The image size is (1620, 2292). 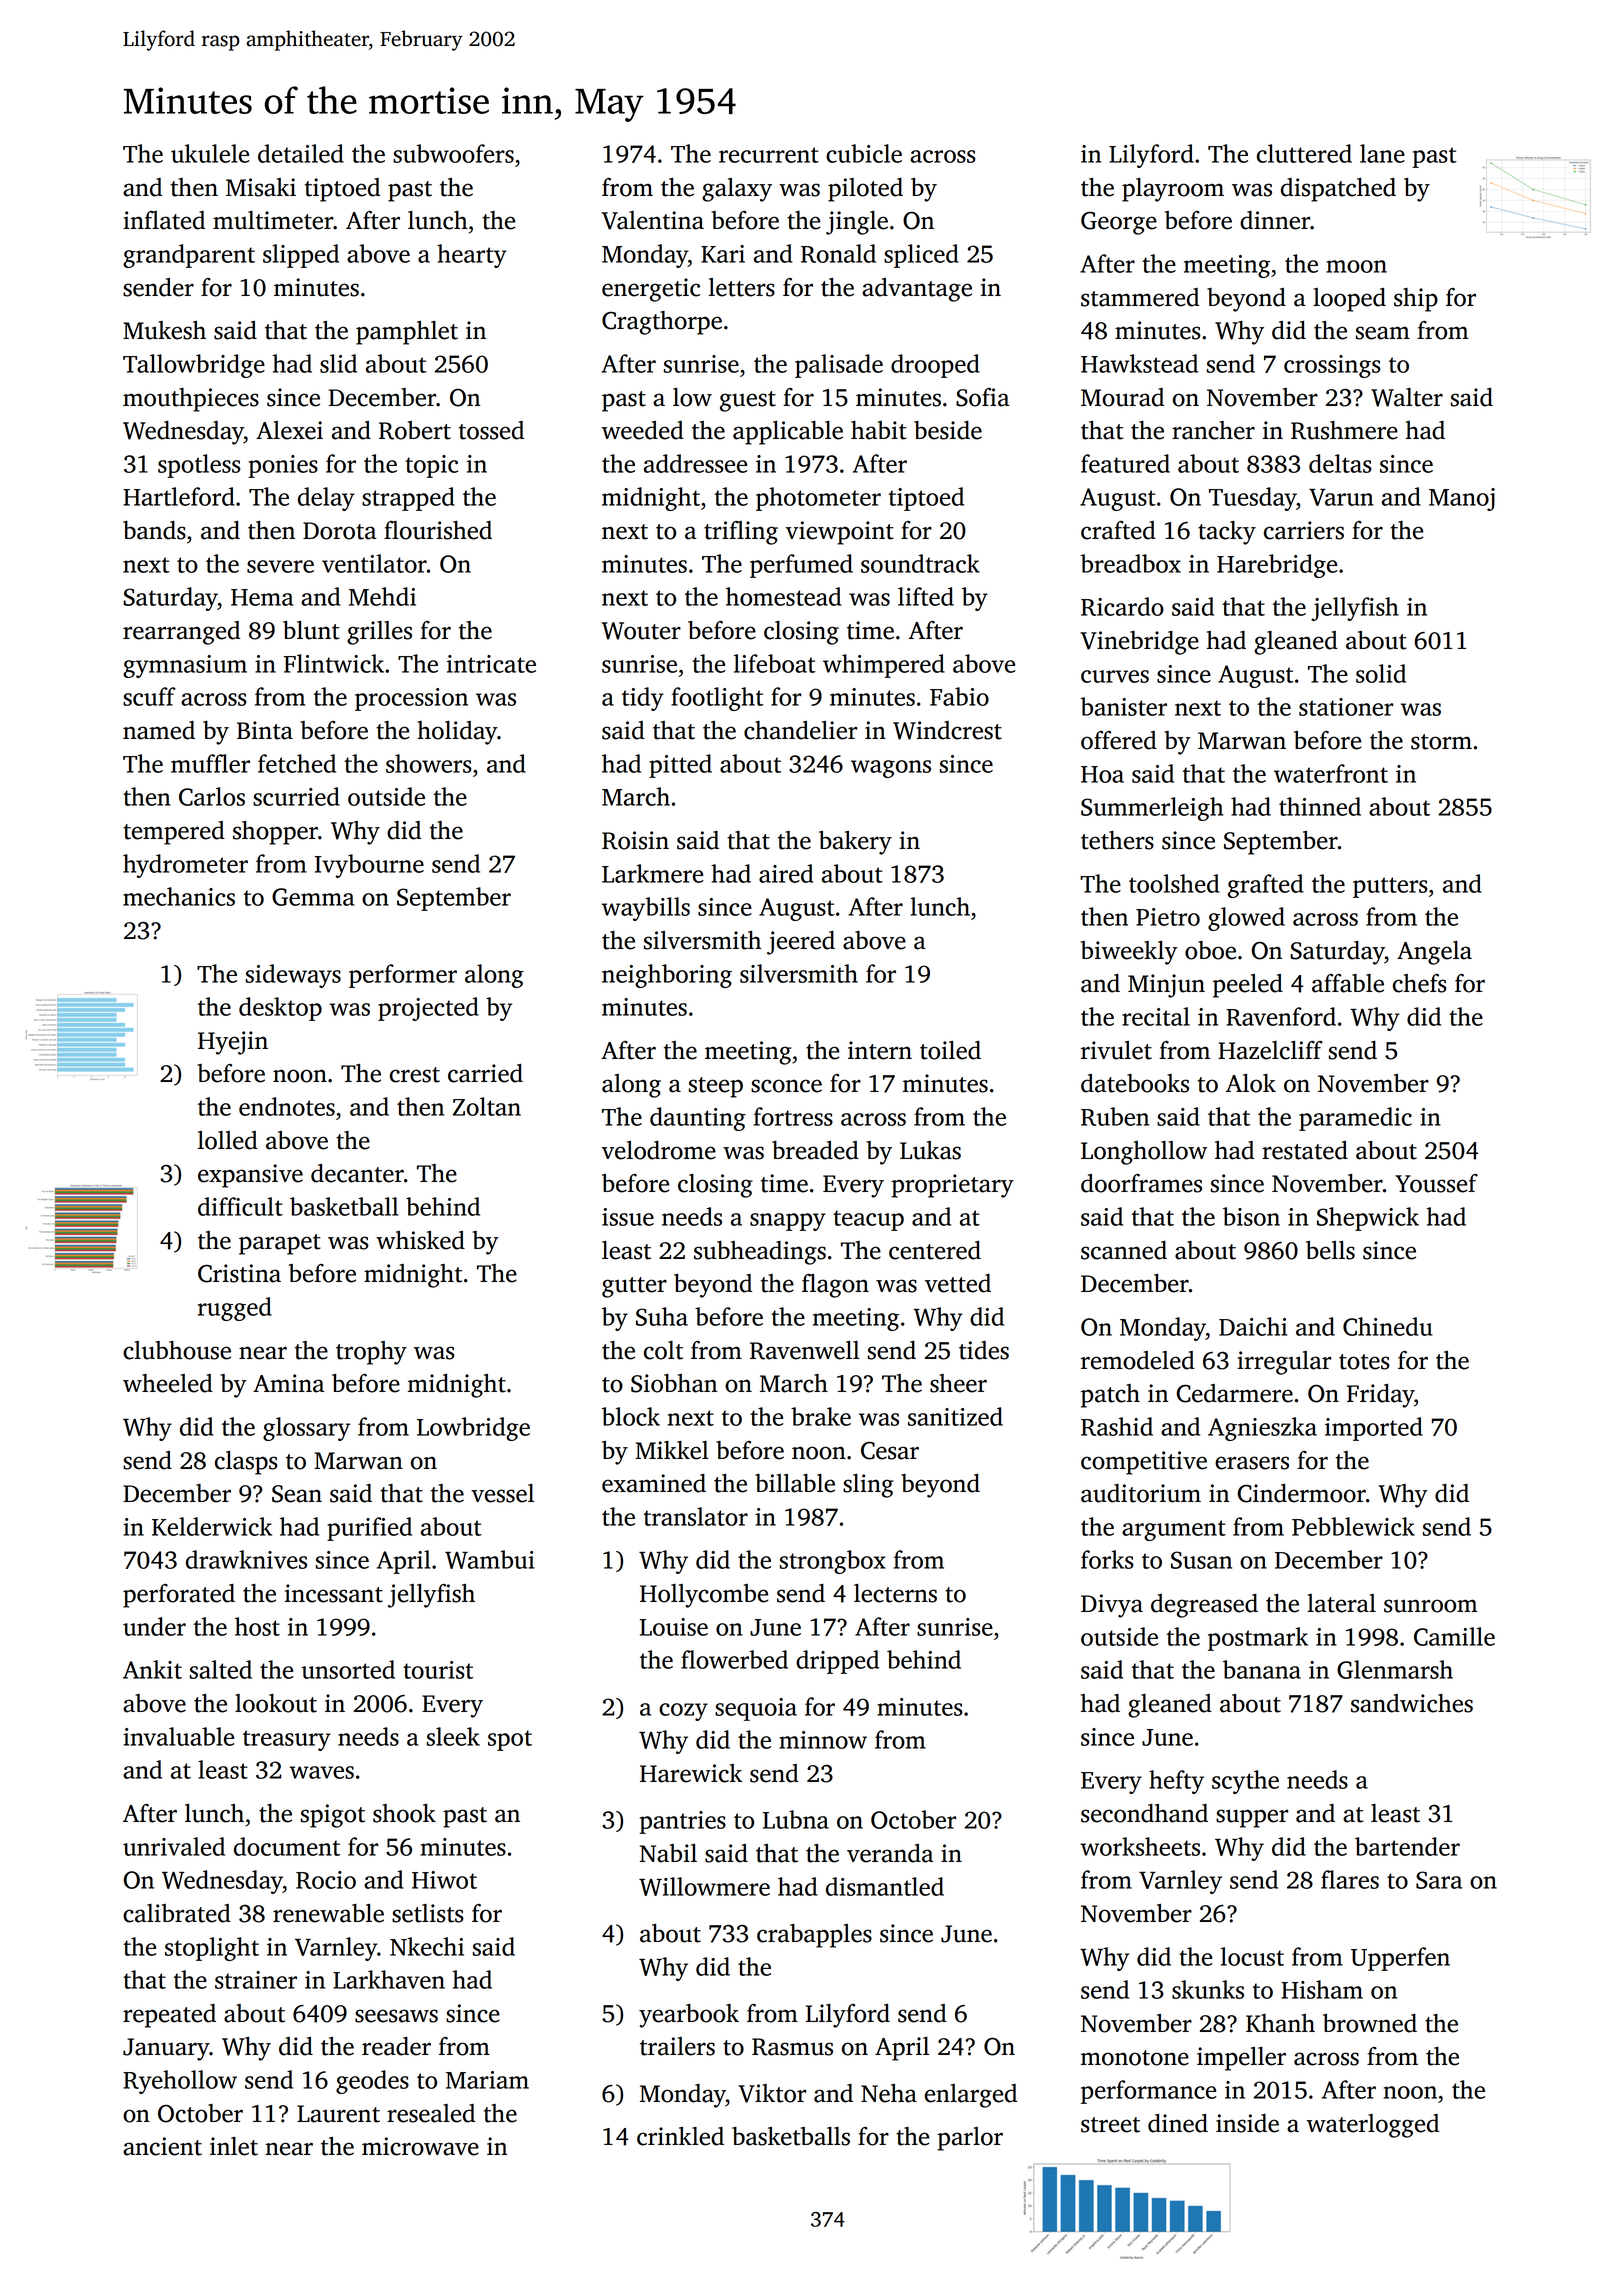 I want to click on Pebblewick, so click(x=1353, y=1526).
